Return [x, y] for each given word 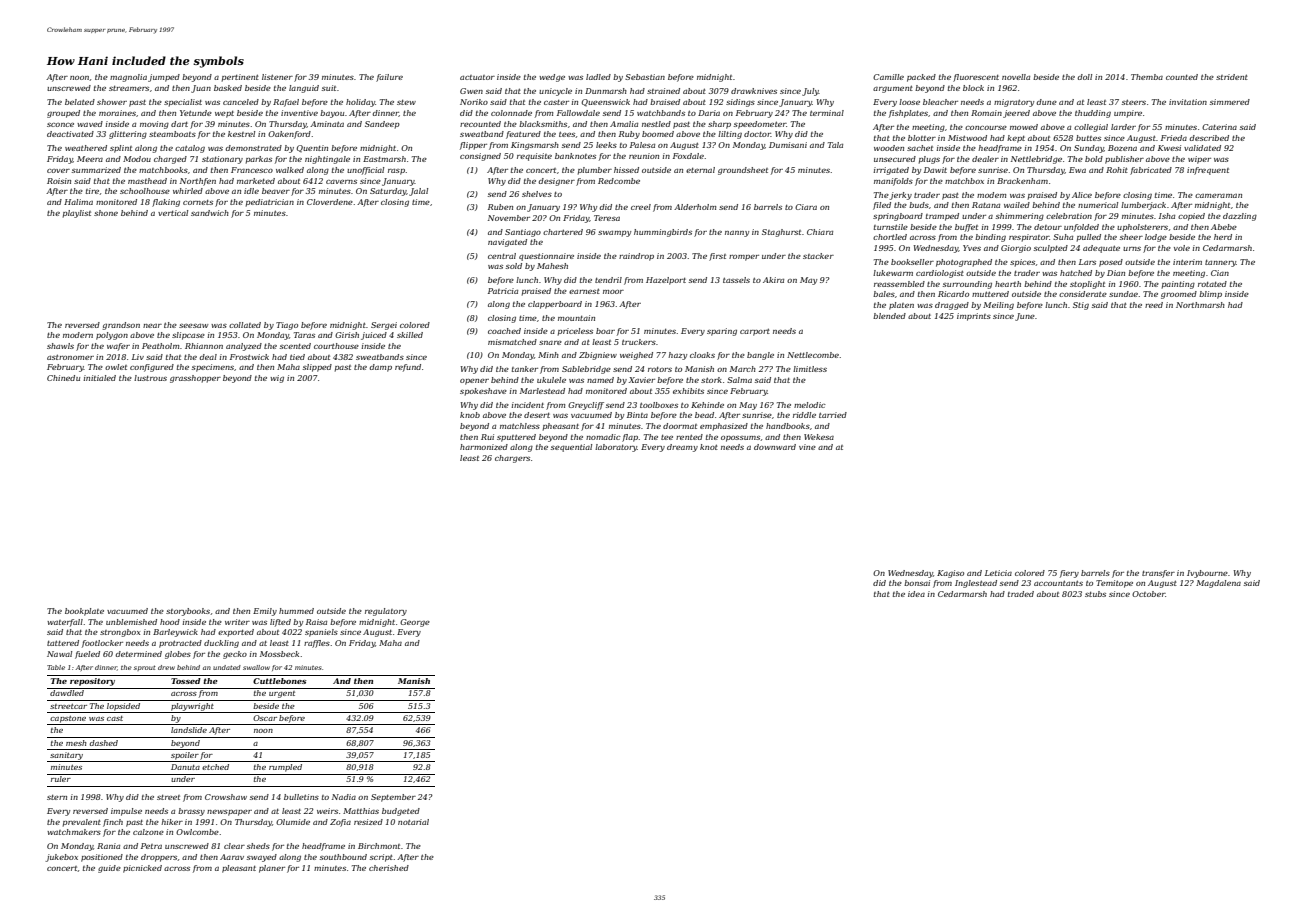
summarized [96, 170]
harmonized [484, 447]
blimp [1210, 295]
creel [641, 207]
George [415, 623]
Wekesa [819, 437]
